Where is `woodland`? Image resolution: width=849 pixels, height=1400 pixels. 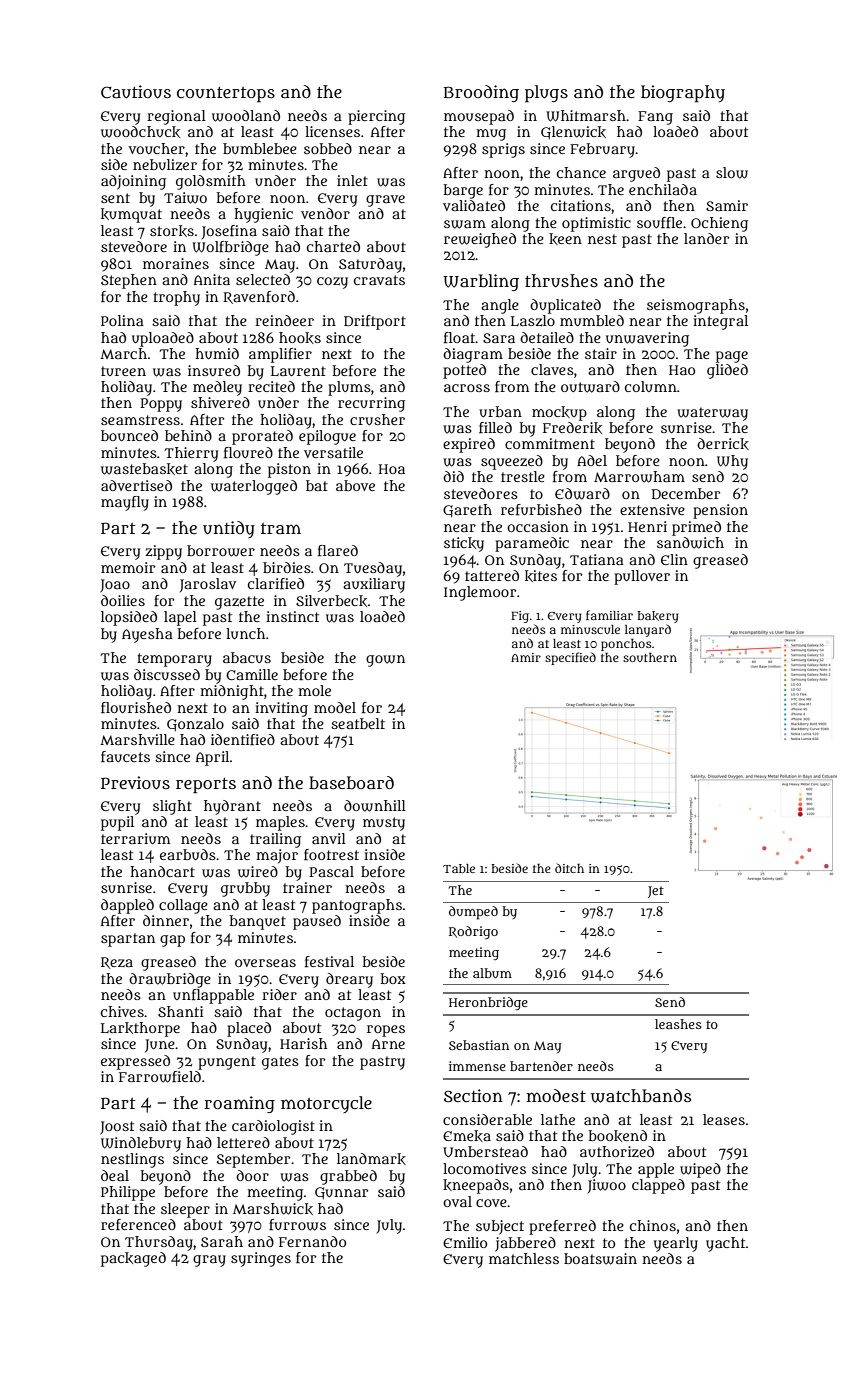
woodland is located at coordinates (246, 116).
